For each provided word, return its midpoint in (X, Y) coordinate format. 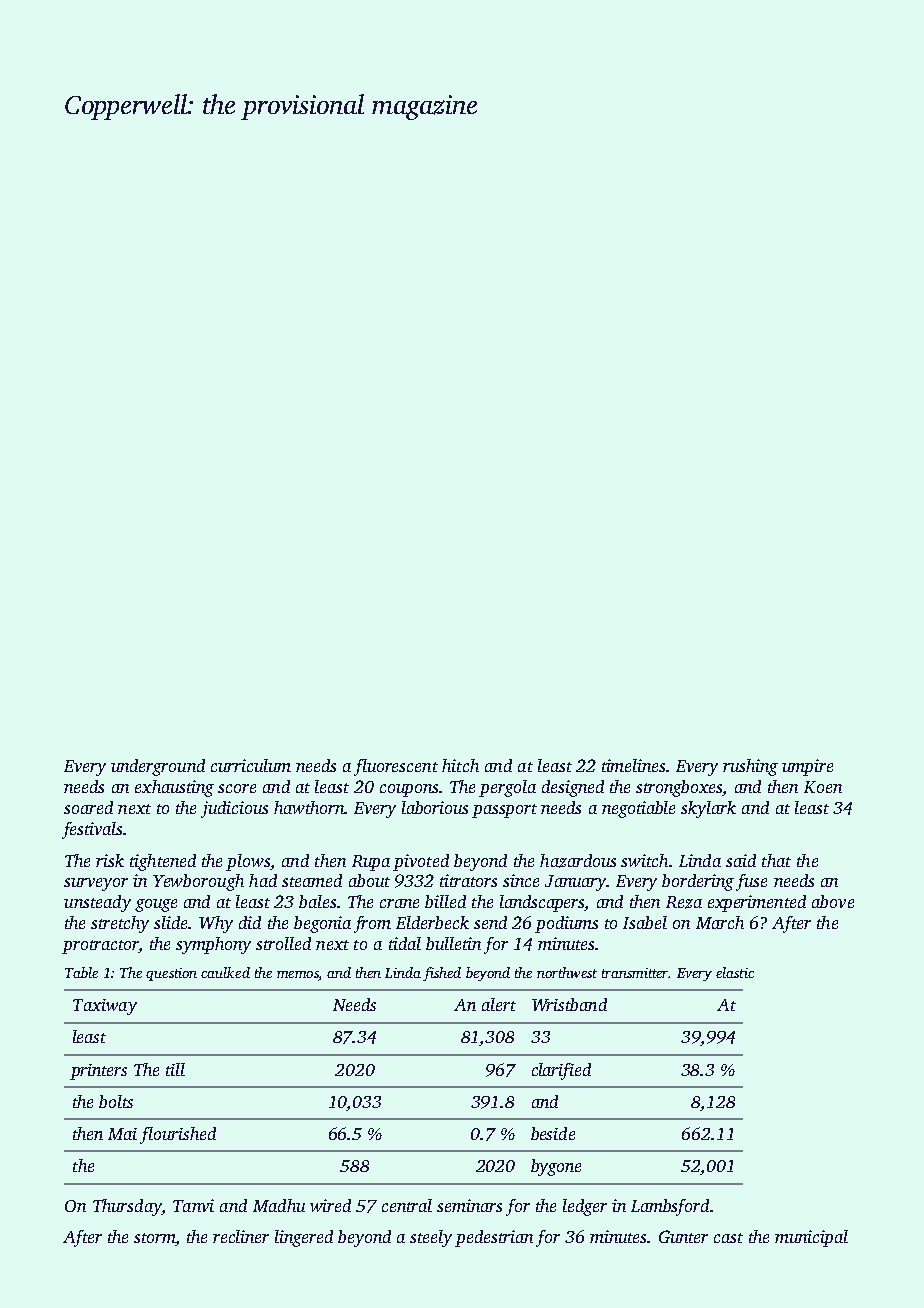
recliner (241, 1236)
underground (158, 767)
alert (499, 1004)
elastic (735, 972)
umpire (807, 767)
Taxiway (105, 1007)
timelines (633, 765)
